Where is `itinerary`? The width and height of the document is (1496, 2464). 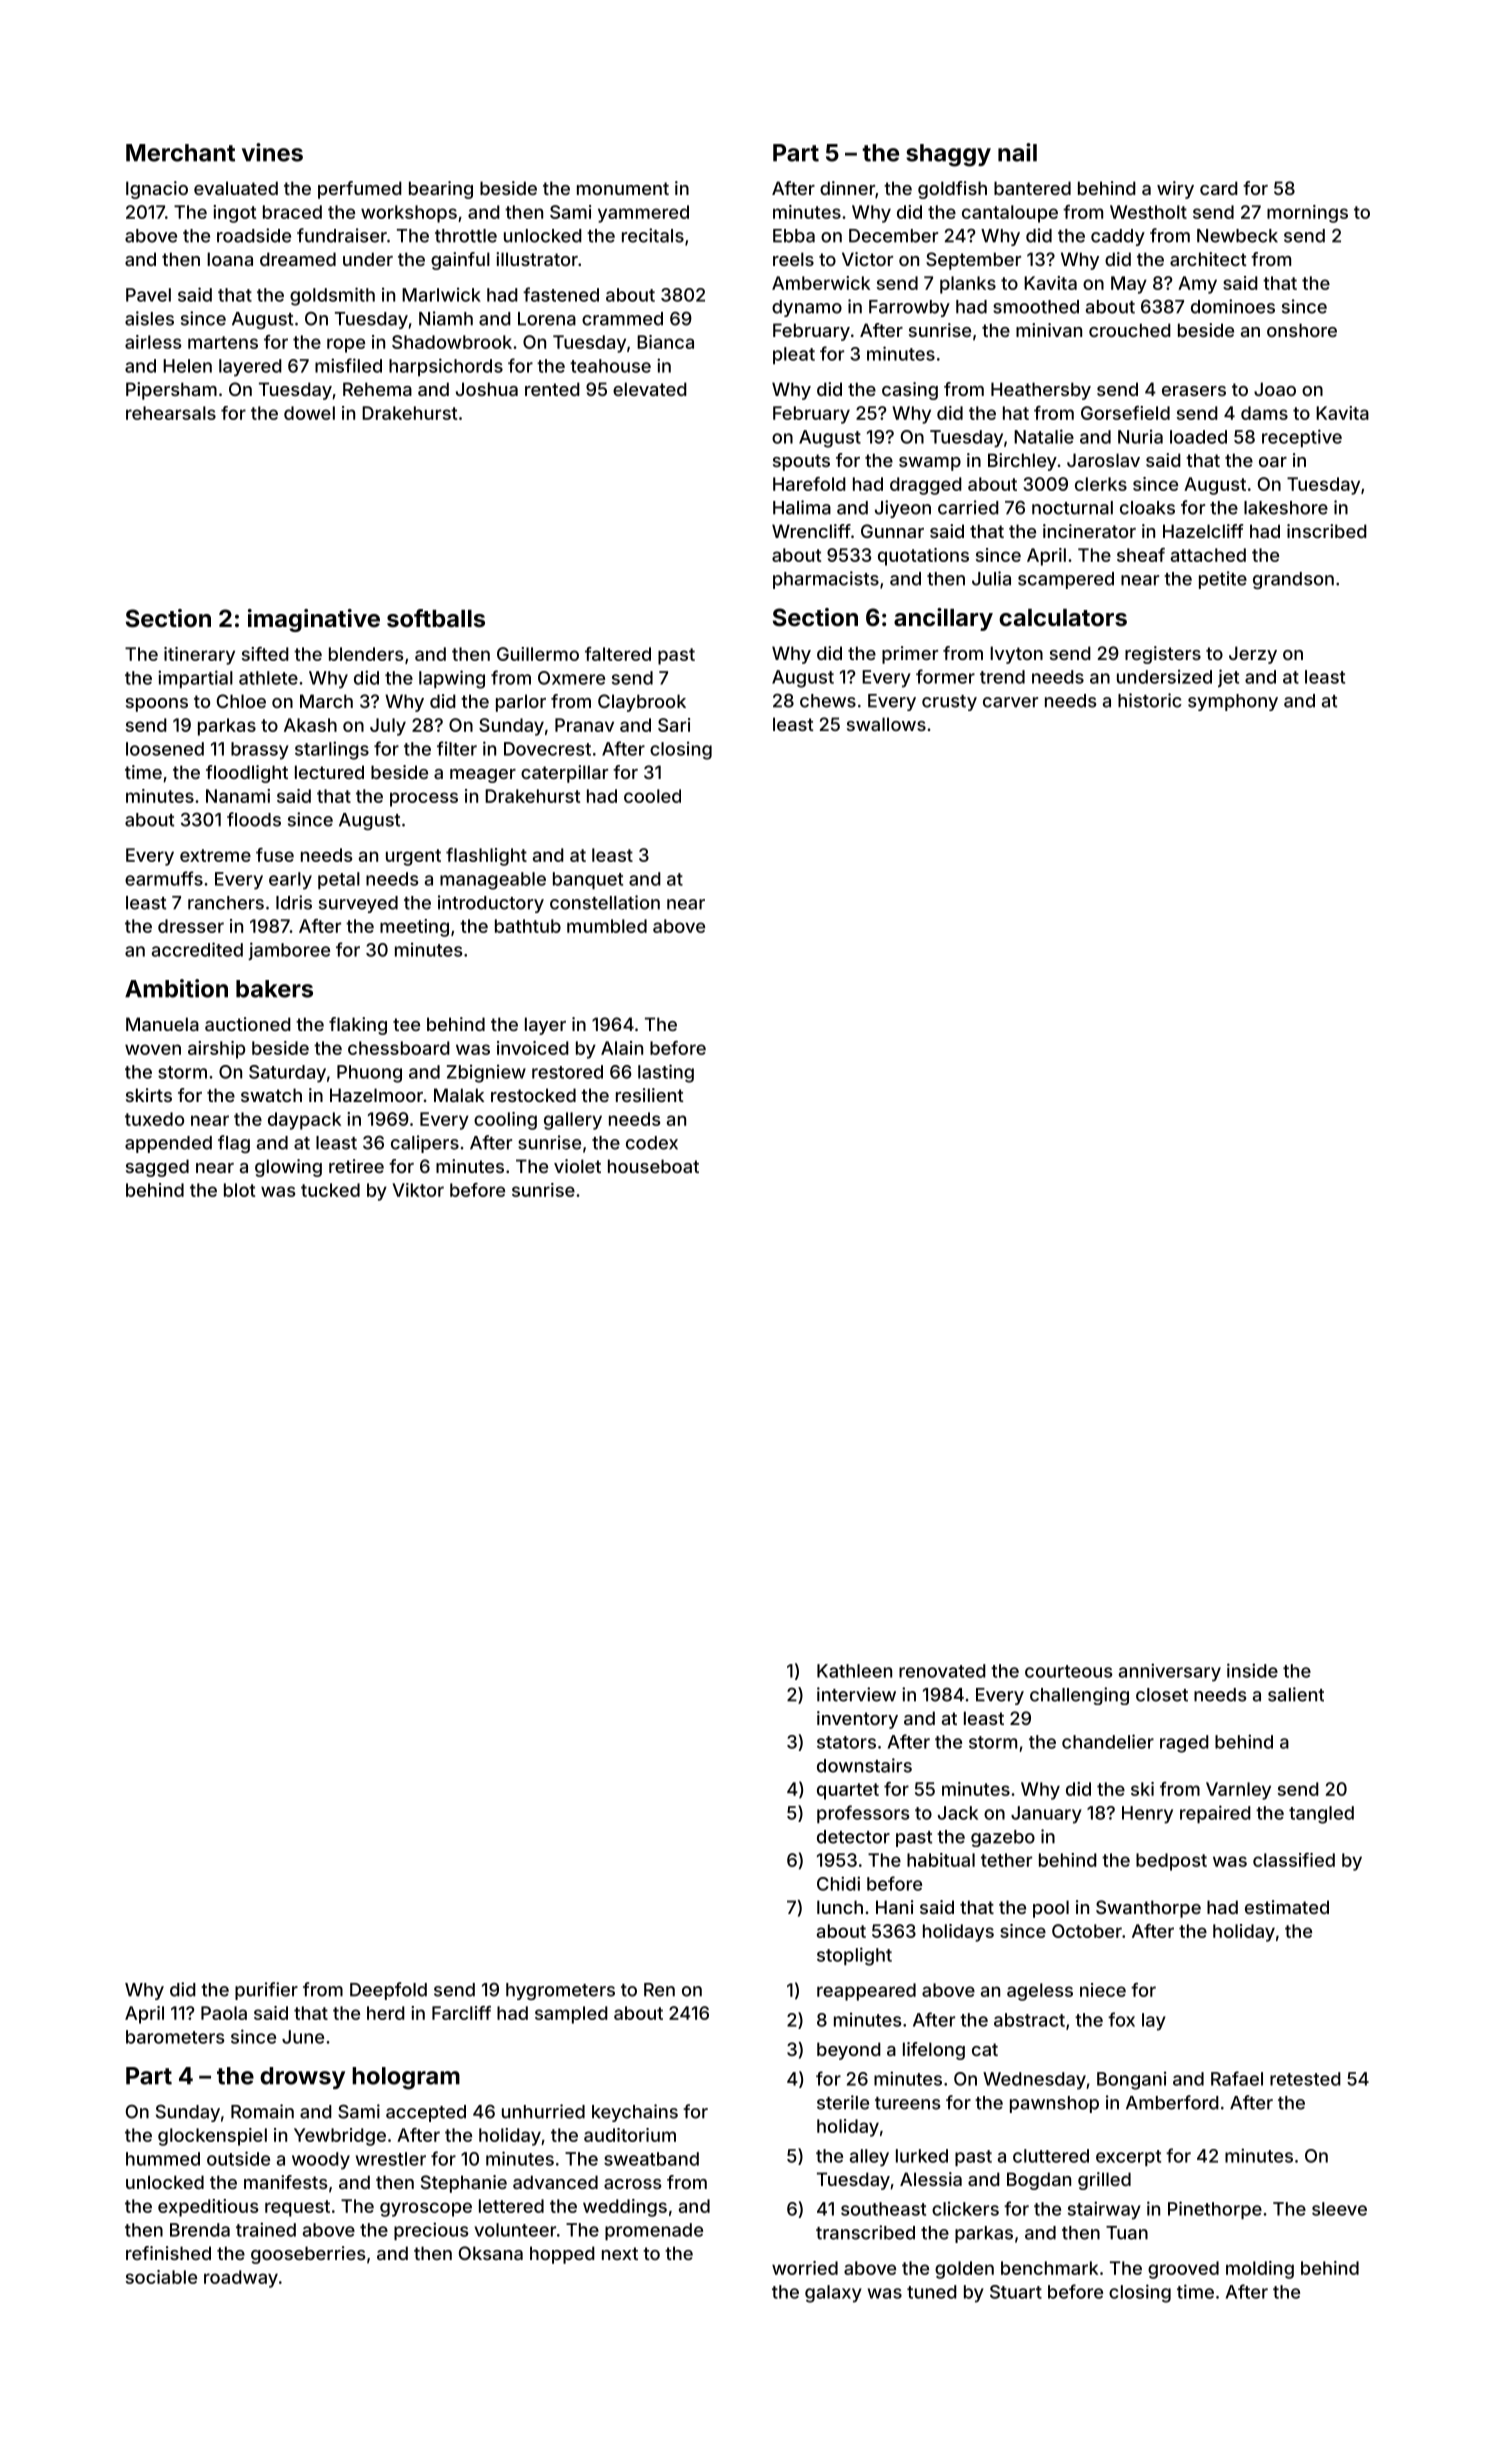
itinerary is located at coordinates (199, 656).
